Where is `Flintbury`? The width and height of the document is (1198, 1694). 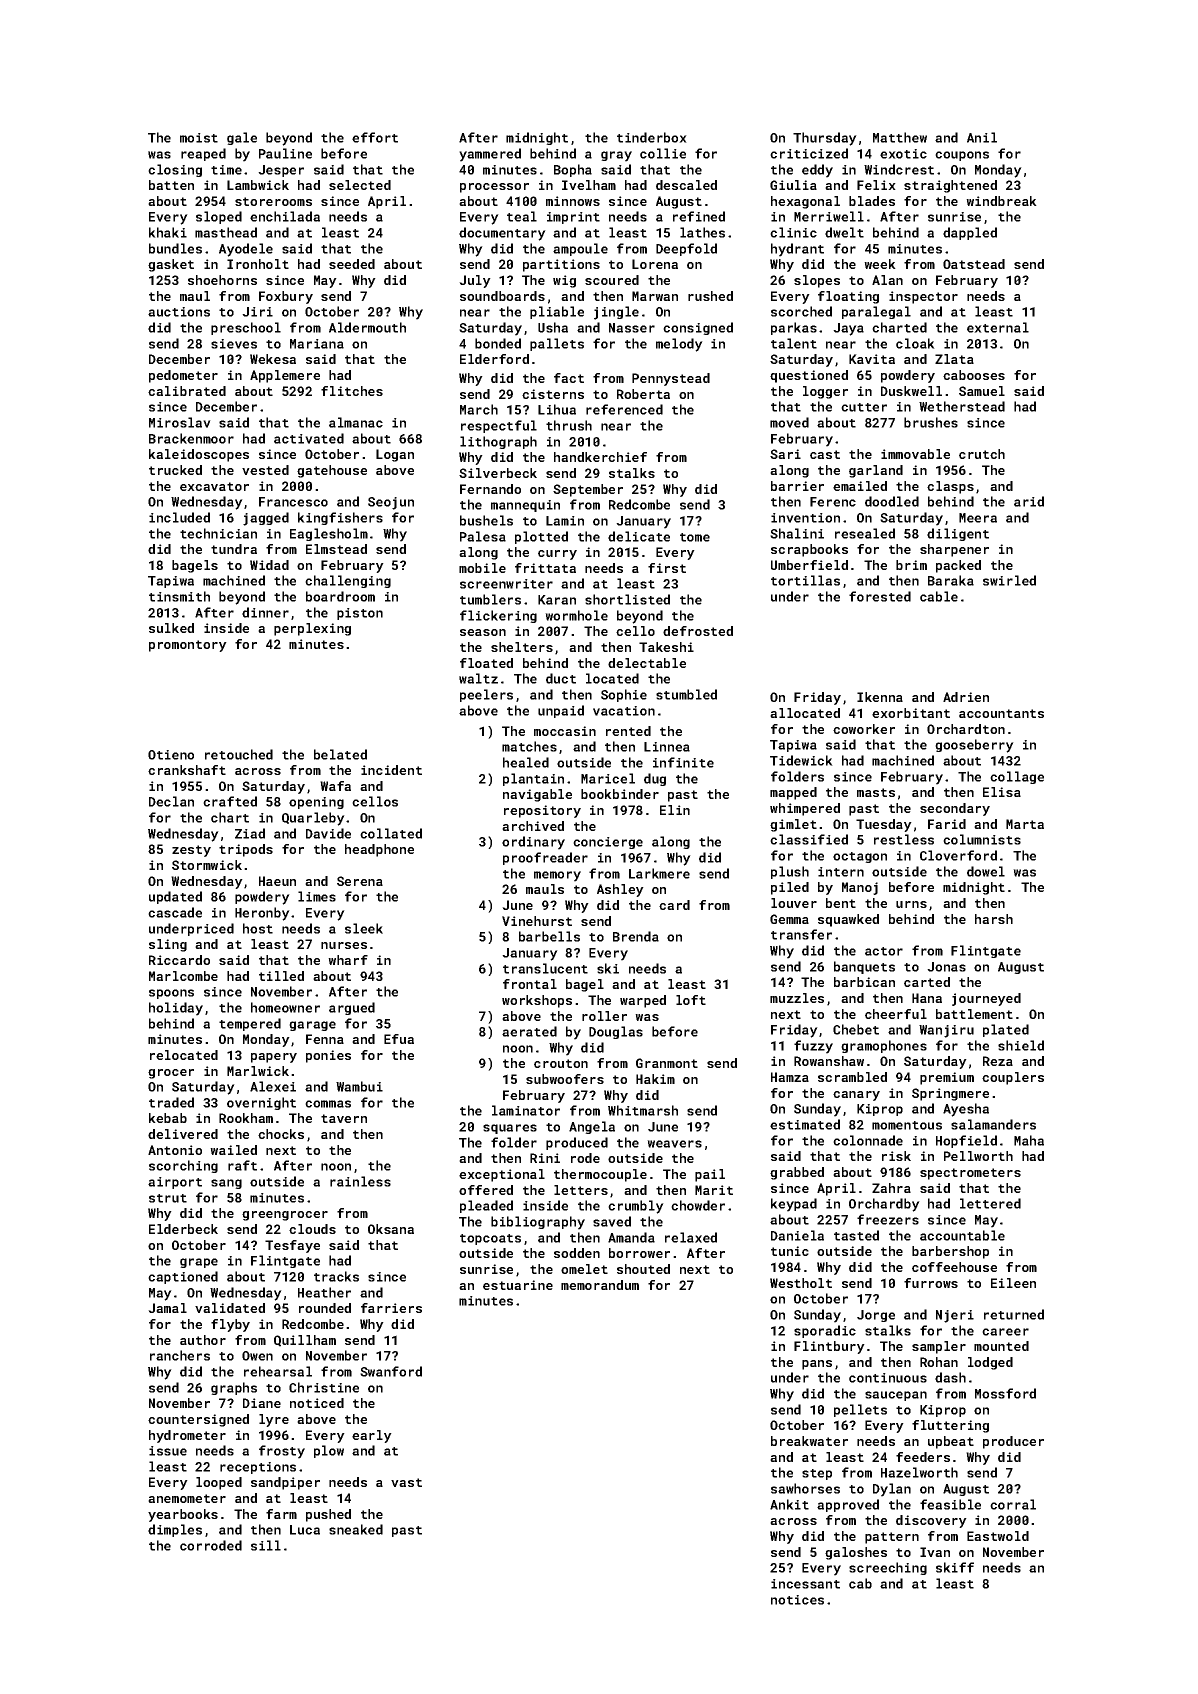 Flintbury is located at coordinates (829, 1347).
